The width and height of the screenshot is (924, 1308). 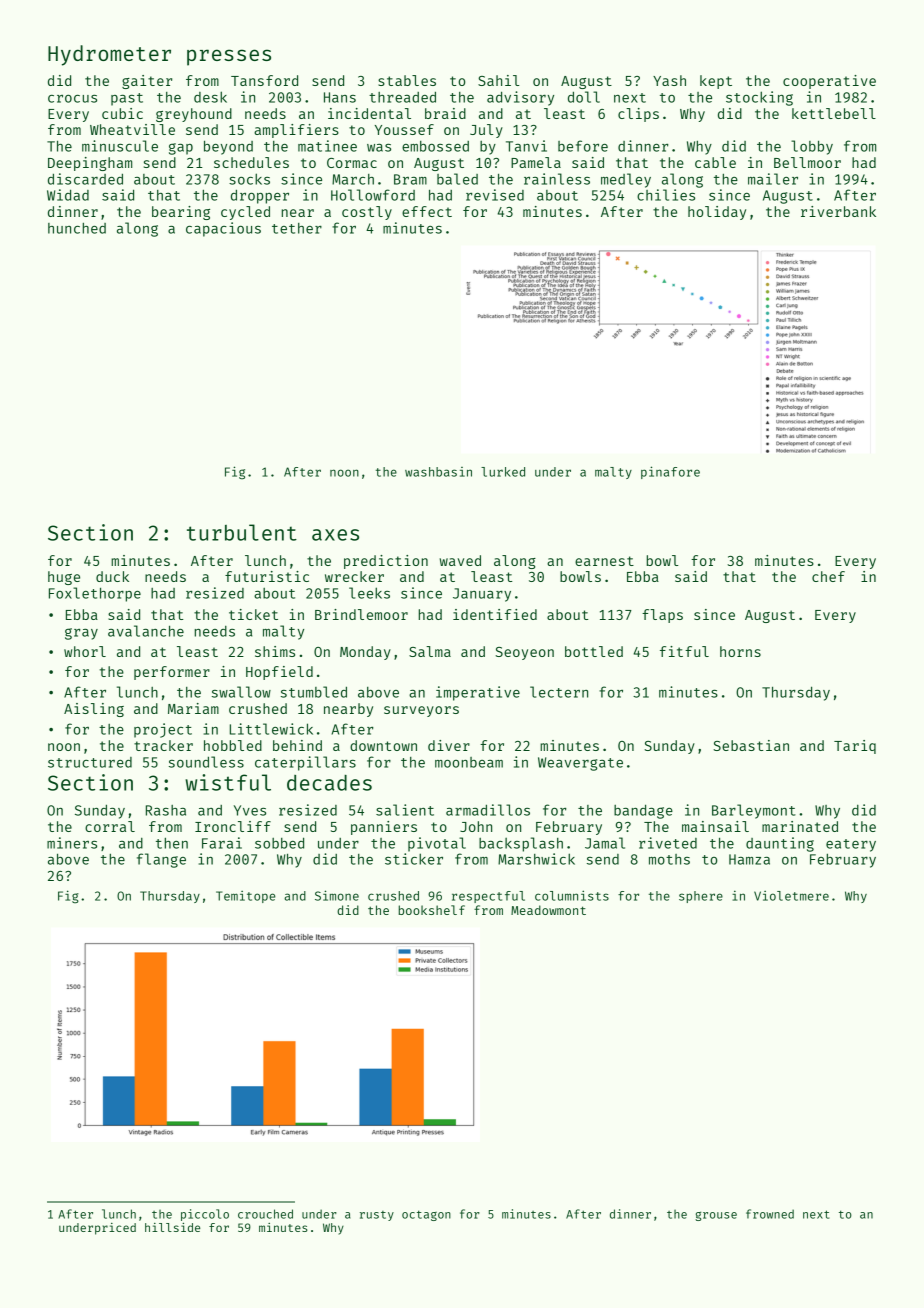 What do you see at coordinates (716, 82) in the screenshot?
I see `kept` at bounding box center [716, 82].
